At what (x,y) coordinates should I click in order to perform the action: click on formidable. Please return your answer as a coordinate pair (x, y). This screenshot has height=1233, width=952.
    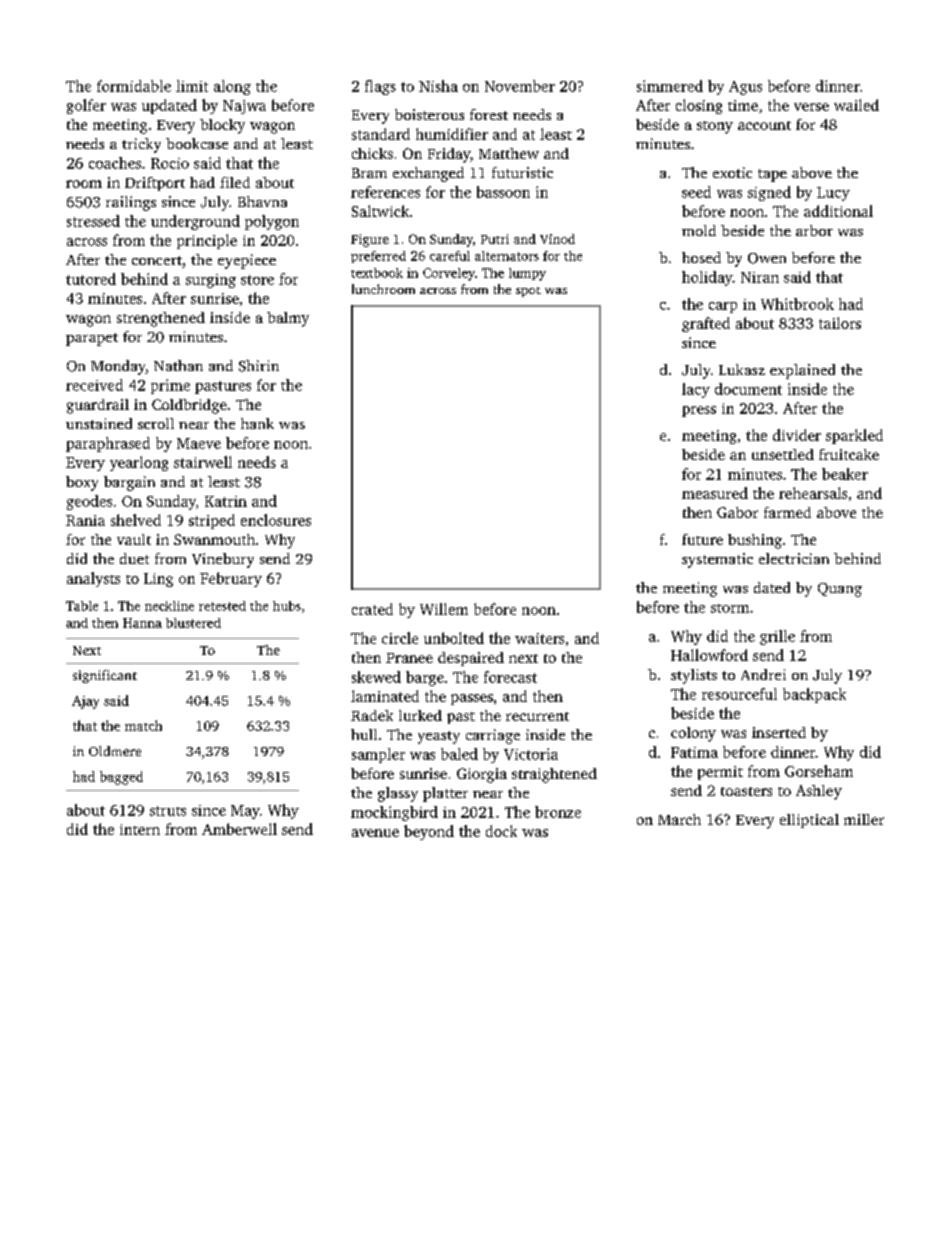
    Looking at the image, I should click on (134, 86).
